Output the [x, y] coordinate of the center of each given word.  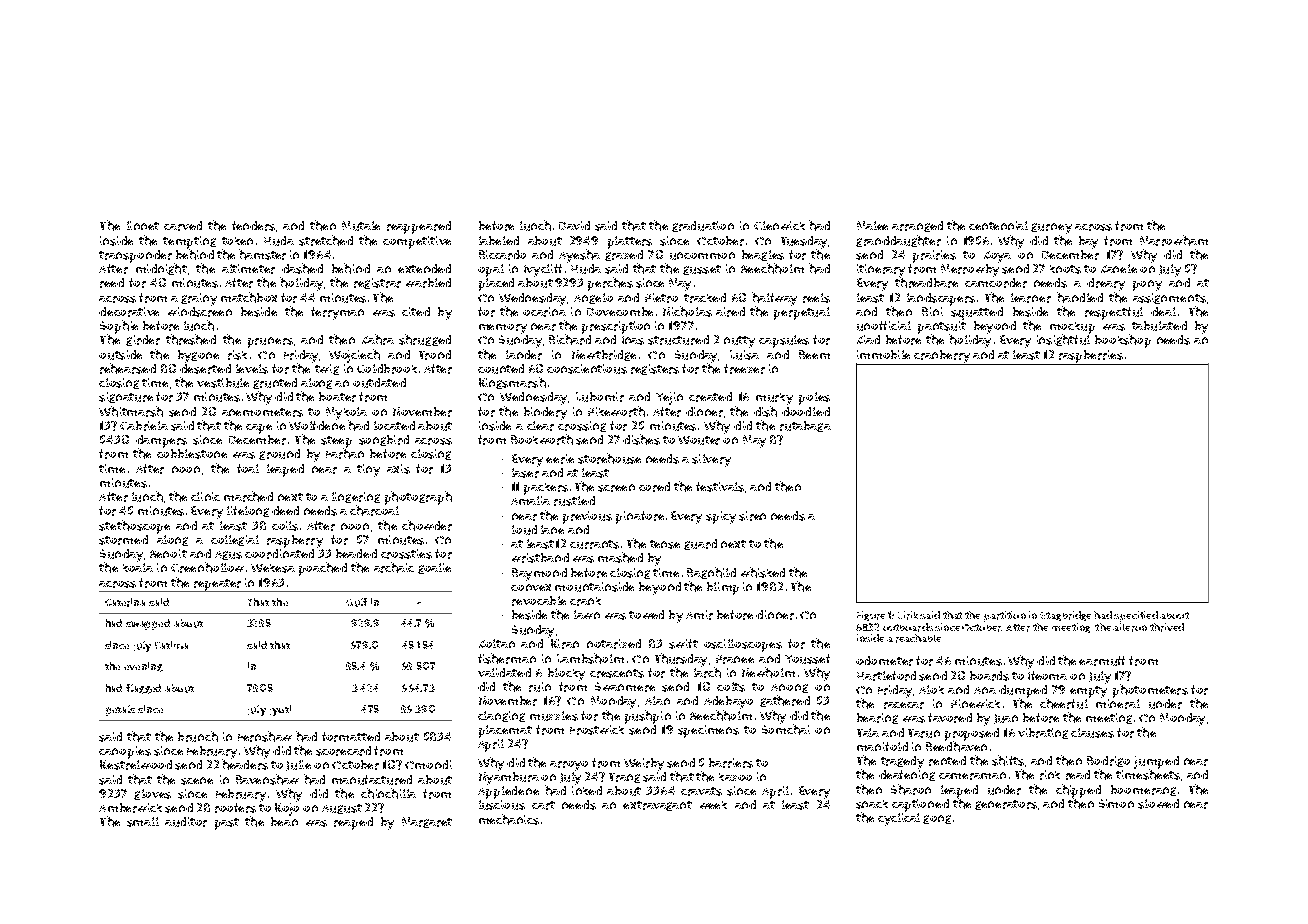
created [710, 397]
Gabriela [144, 426]
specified [1136, 616]
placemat [505, 731]
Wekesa [273, 568]
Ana [985, 690]
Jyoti [280, 710]
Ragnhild [711, 573]
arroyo [569, 766]
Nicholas [687, 311]
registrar [377, 283]
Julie [298, 765]
